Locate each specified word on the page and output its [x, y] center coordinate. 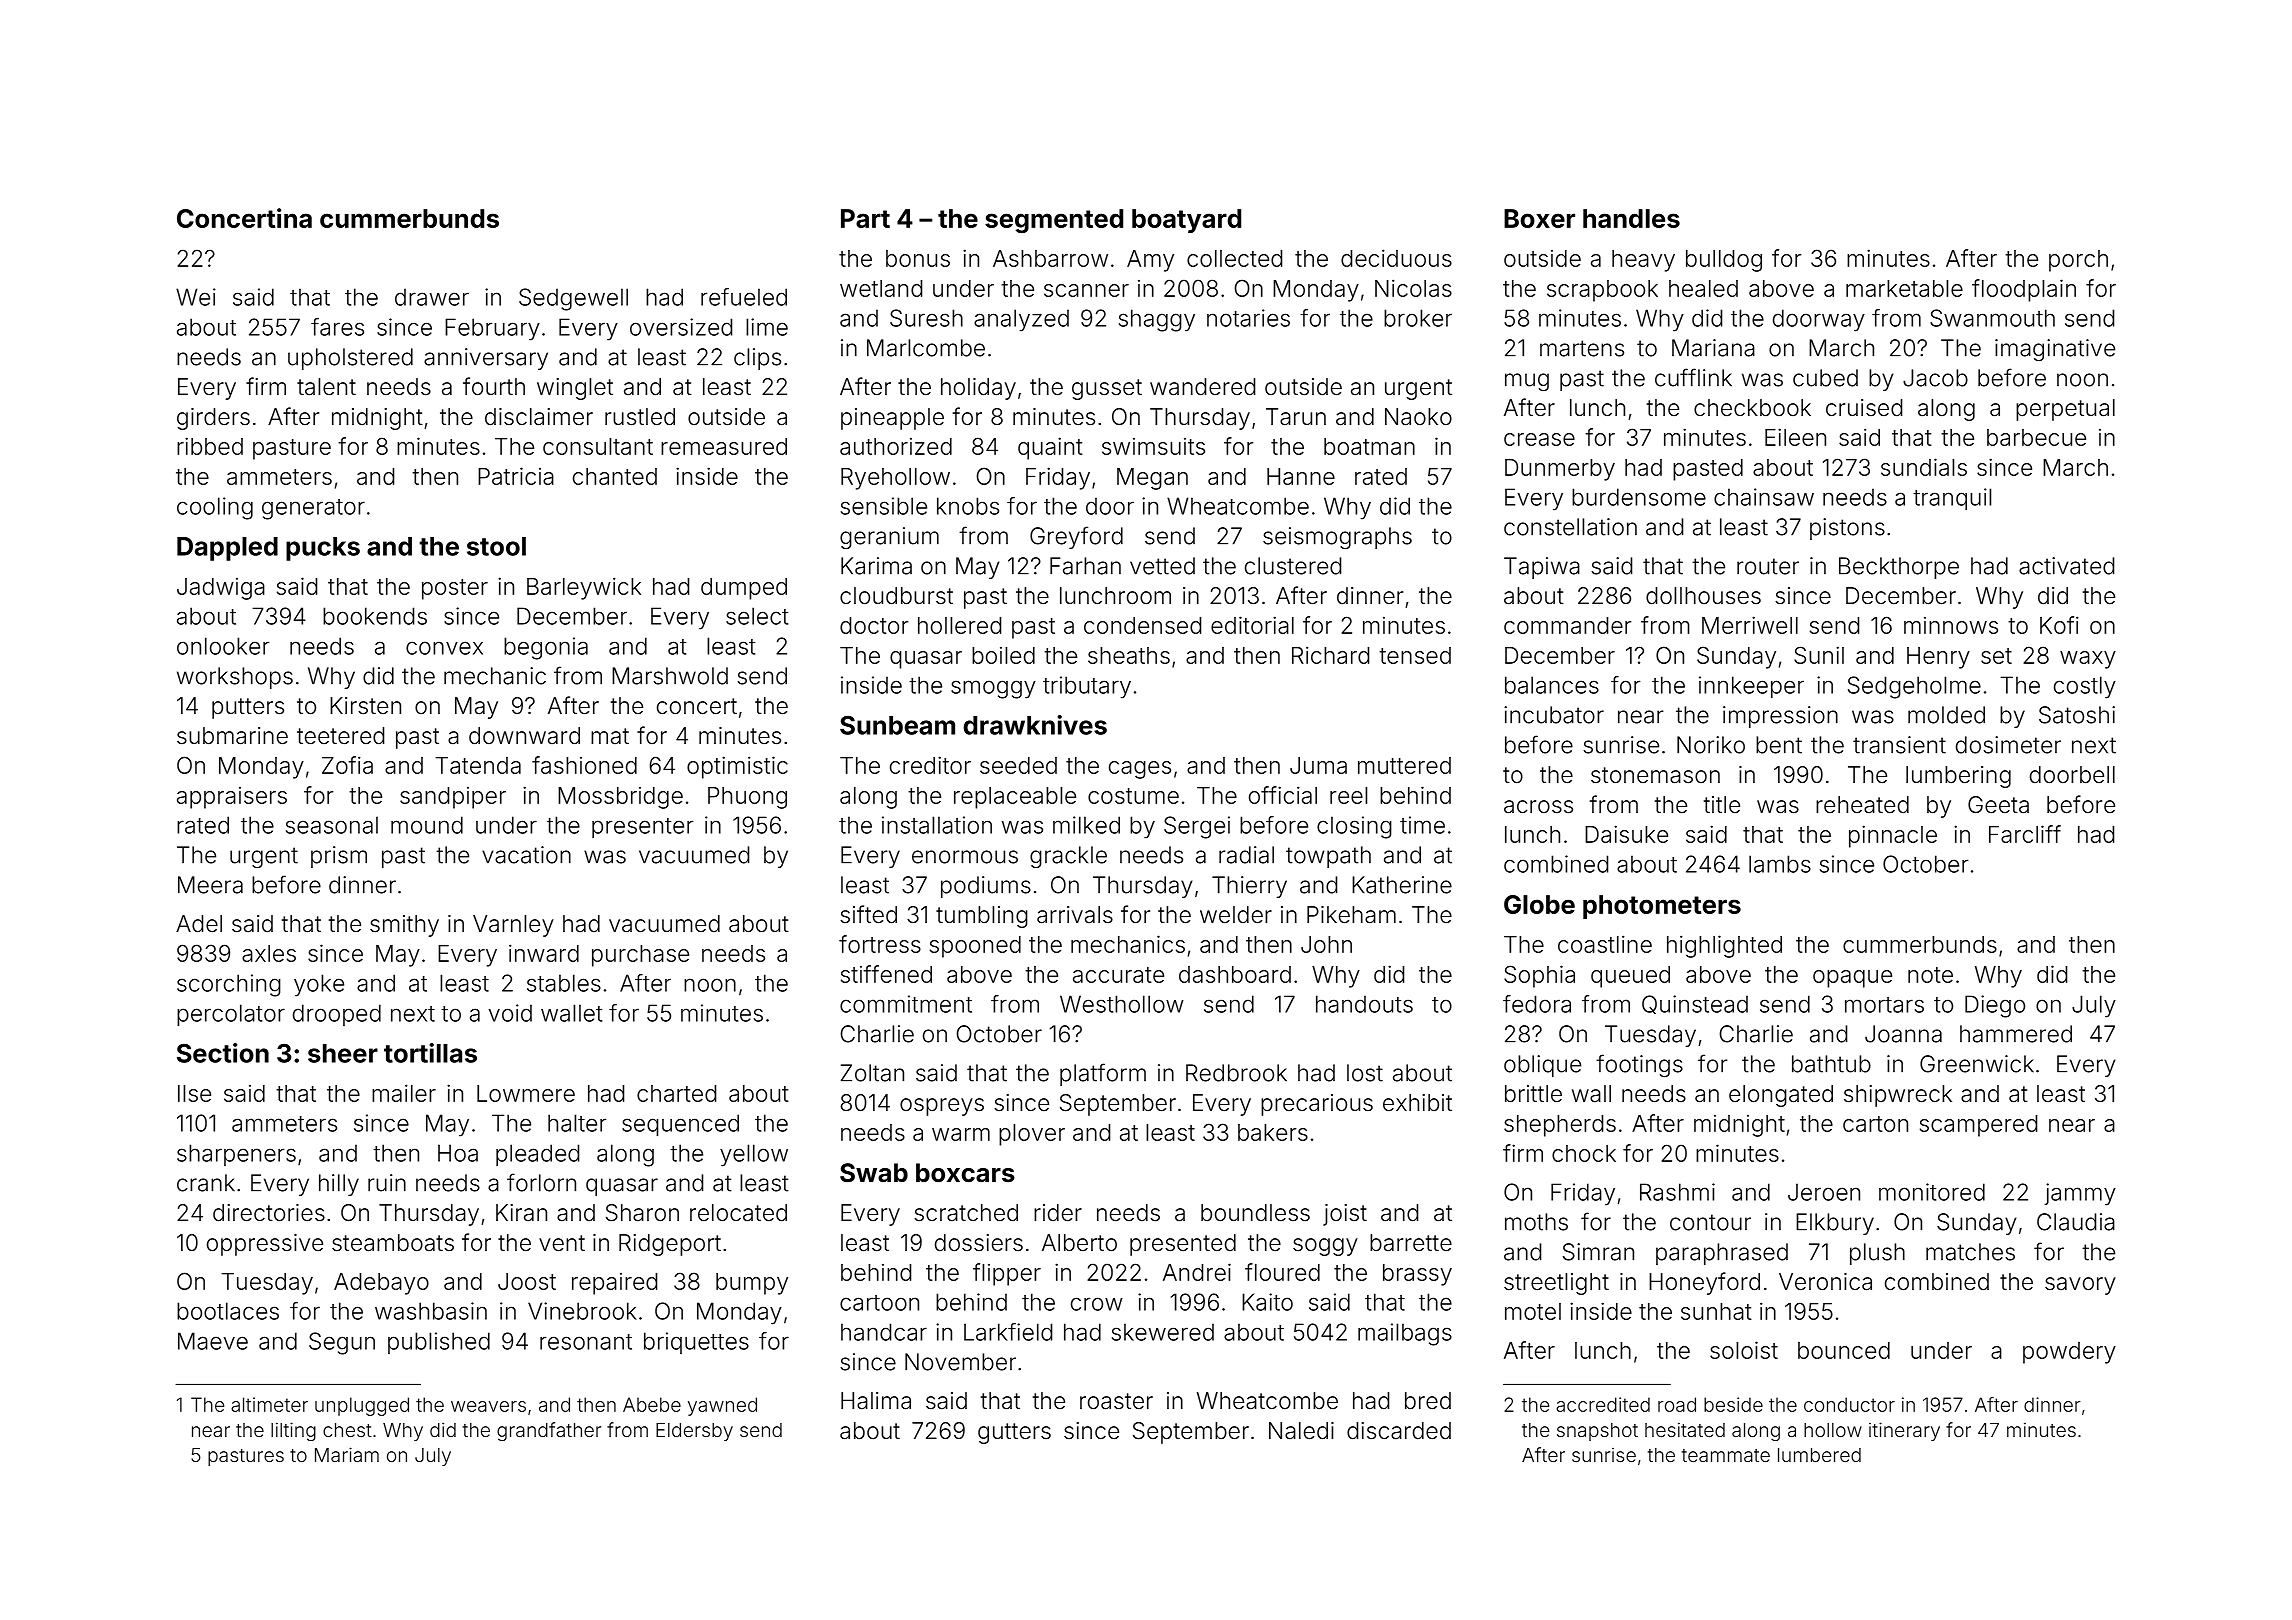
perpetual [2065, 410]
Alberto [1079, 1243]
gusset [1107, 389]
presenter [643, 828]
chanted [615, 476]
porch [2078, 261]
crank [206, 1183]
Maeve [213, 1341]
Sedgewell [573, 299]
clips [757, 359]
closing [1354, 827]
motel [1533, 1311]
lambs [1780, 864]
